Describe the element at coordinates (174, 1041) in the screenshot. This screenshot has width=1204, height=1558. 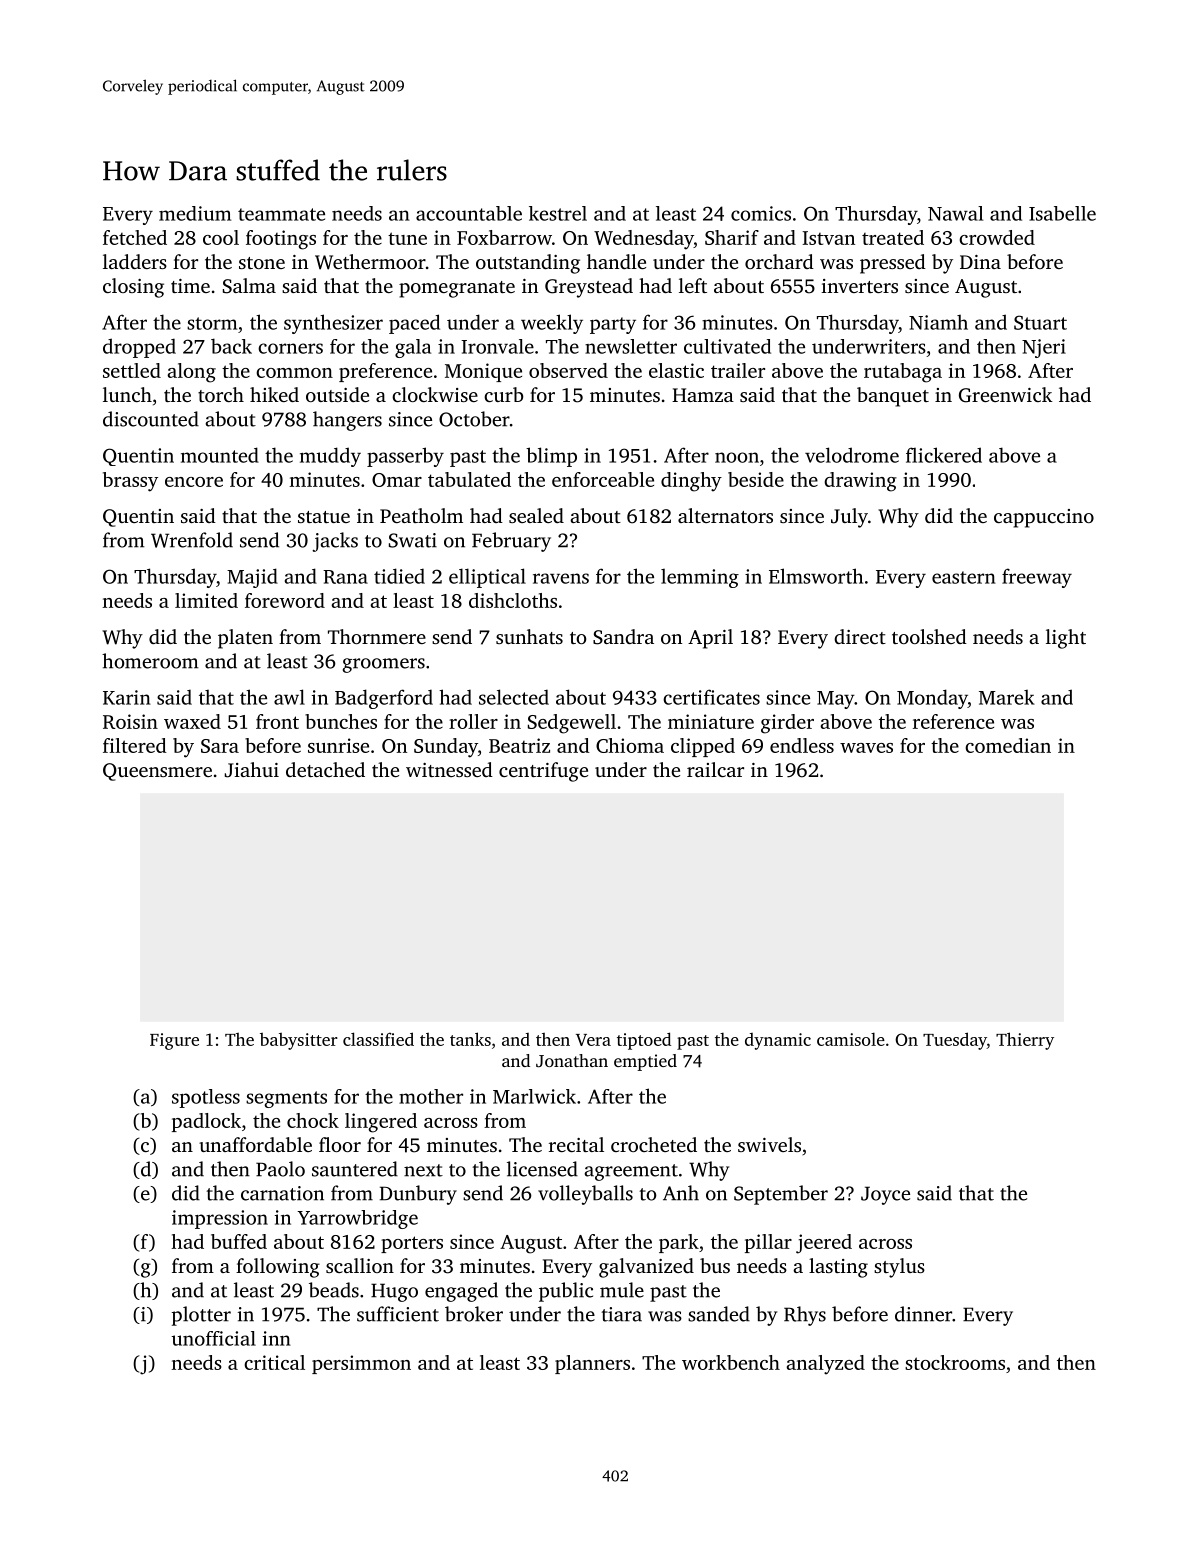
I see `Figure` at that location.
